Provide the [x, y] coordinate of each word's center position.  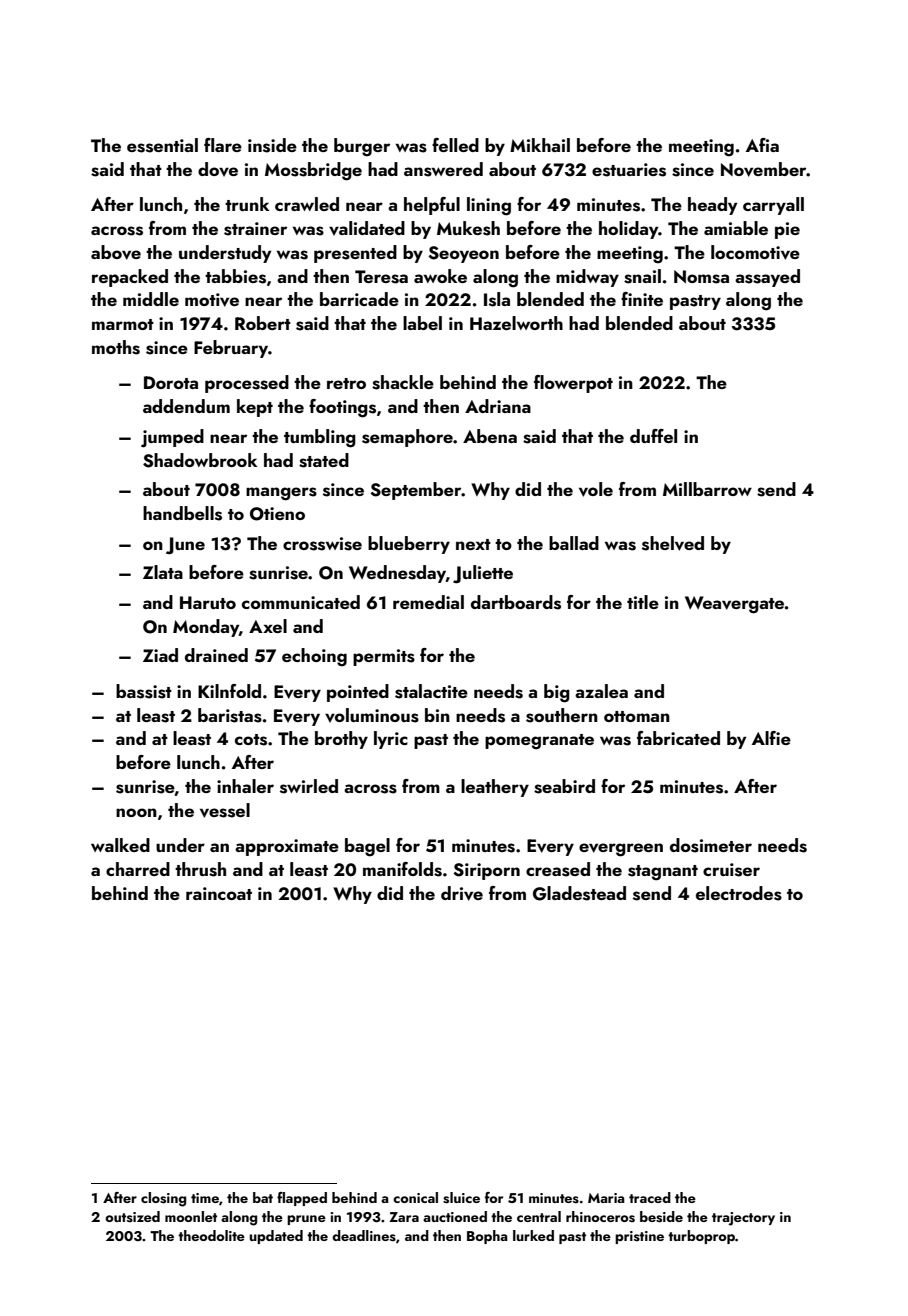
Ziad [160, 655]
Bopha [487, 1237]
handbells [182, 513]
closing [163, 1199]
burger [362, 147]
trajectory [743, 1219]
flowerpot [573, 384]
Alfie [771, 738]
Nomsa [701, 277]
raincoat [219, 893]
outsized [132, 1217]
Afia [762, 145]
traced [650, 1197]
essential [162, 145]
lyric [391, 740]
